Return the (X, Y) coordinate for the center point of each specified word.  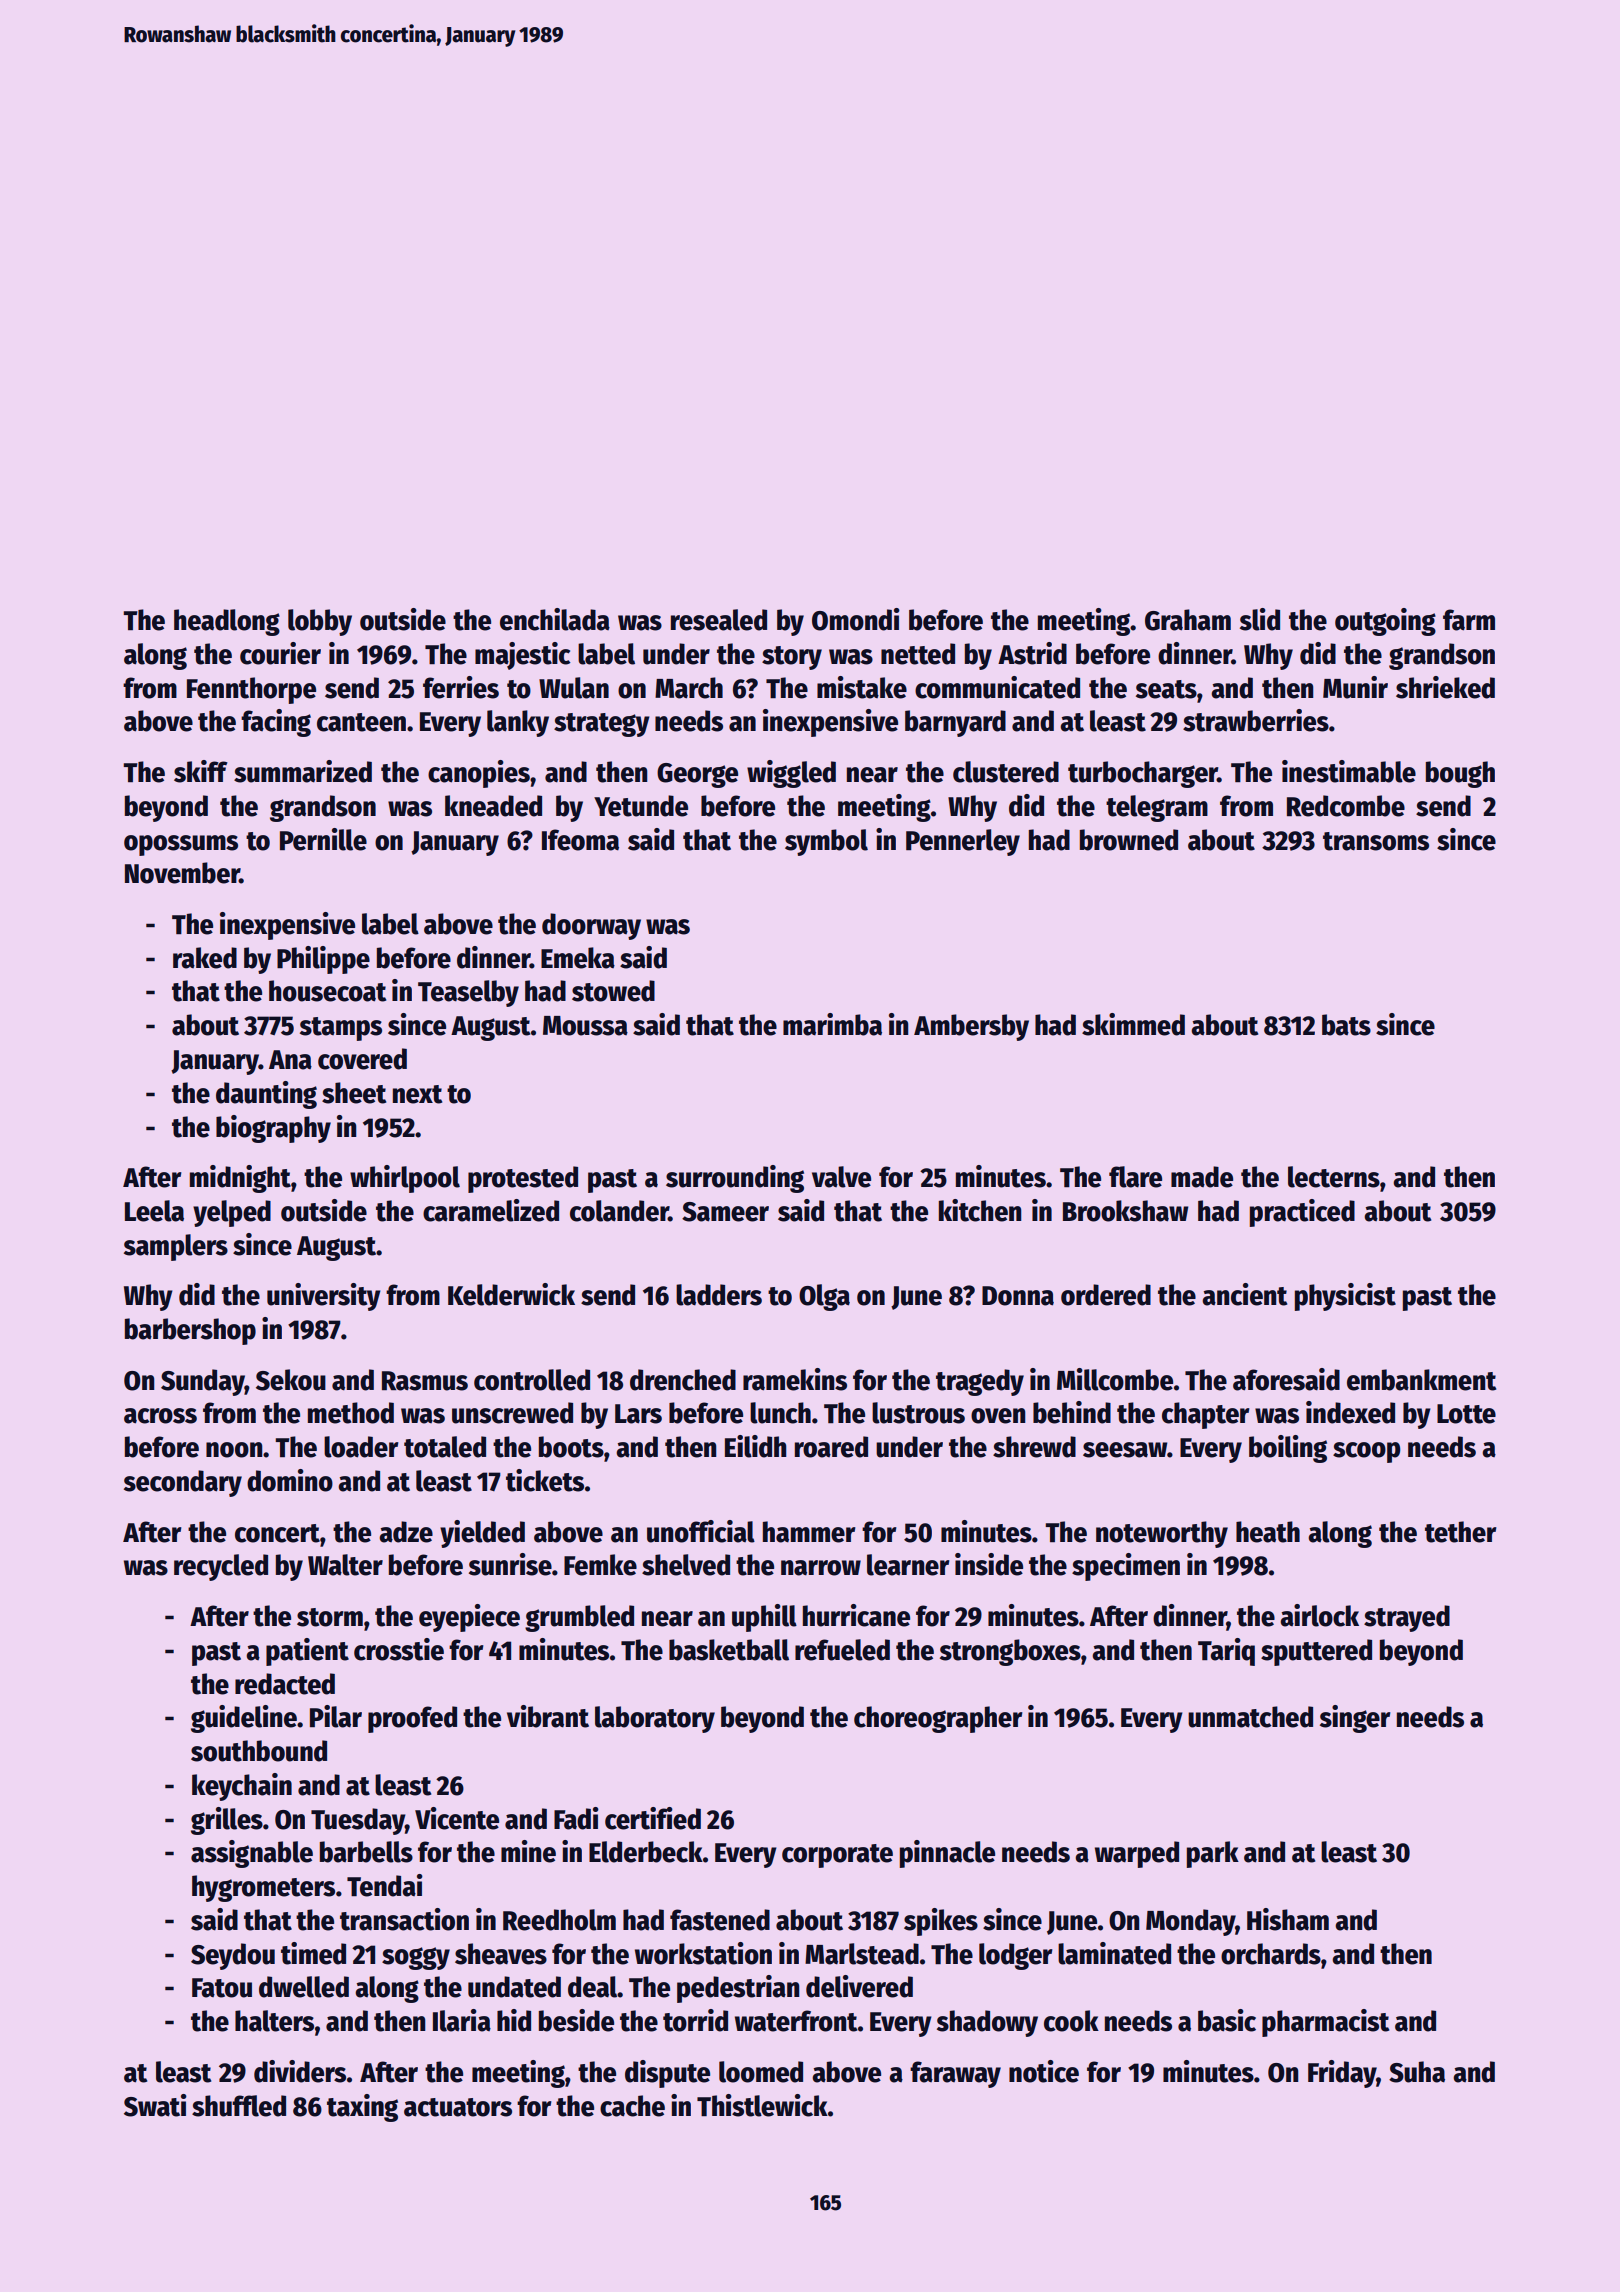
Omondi (856, 619)
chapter (1205, 1415)
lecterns (1334, 1177)
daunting (266, 1095)
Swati (155, 2105)
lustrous (918, 1413)
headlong (227, 622)
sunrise (510, 1564)
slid (1260, 619)
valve (841, 1177)
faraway (955, 2074)
